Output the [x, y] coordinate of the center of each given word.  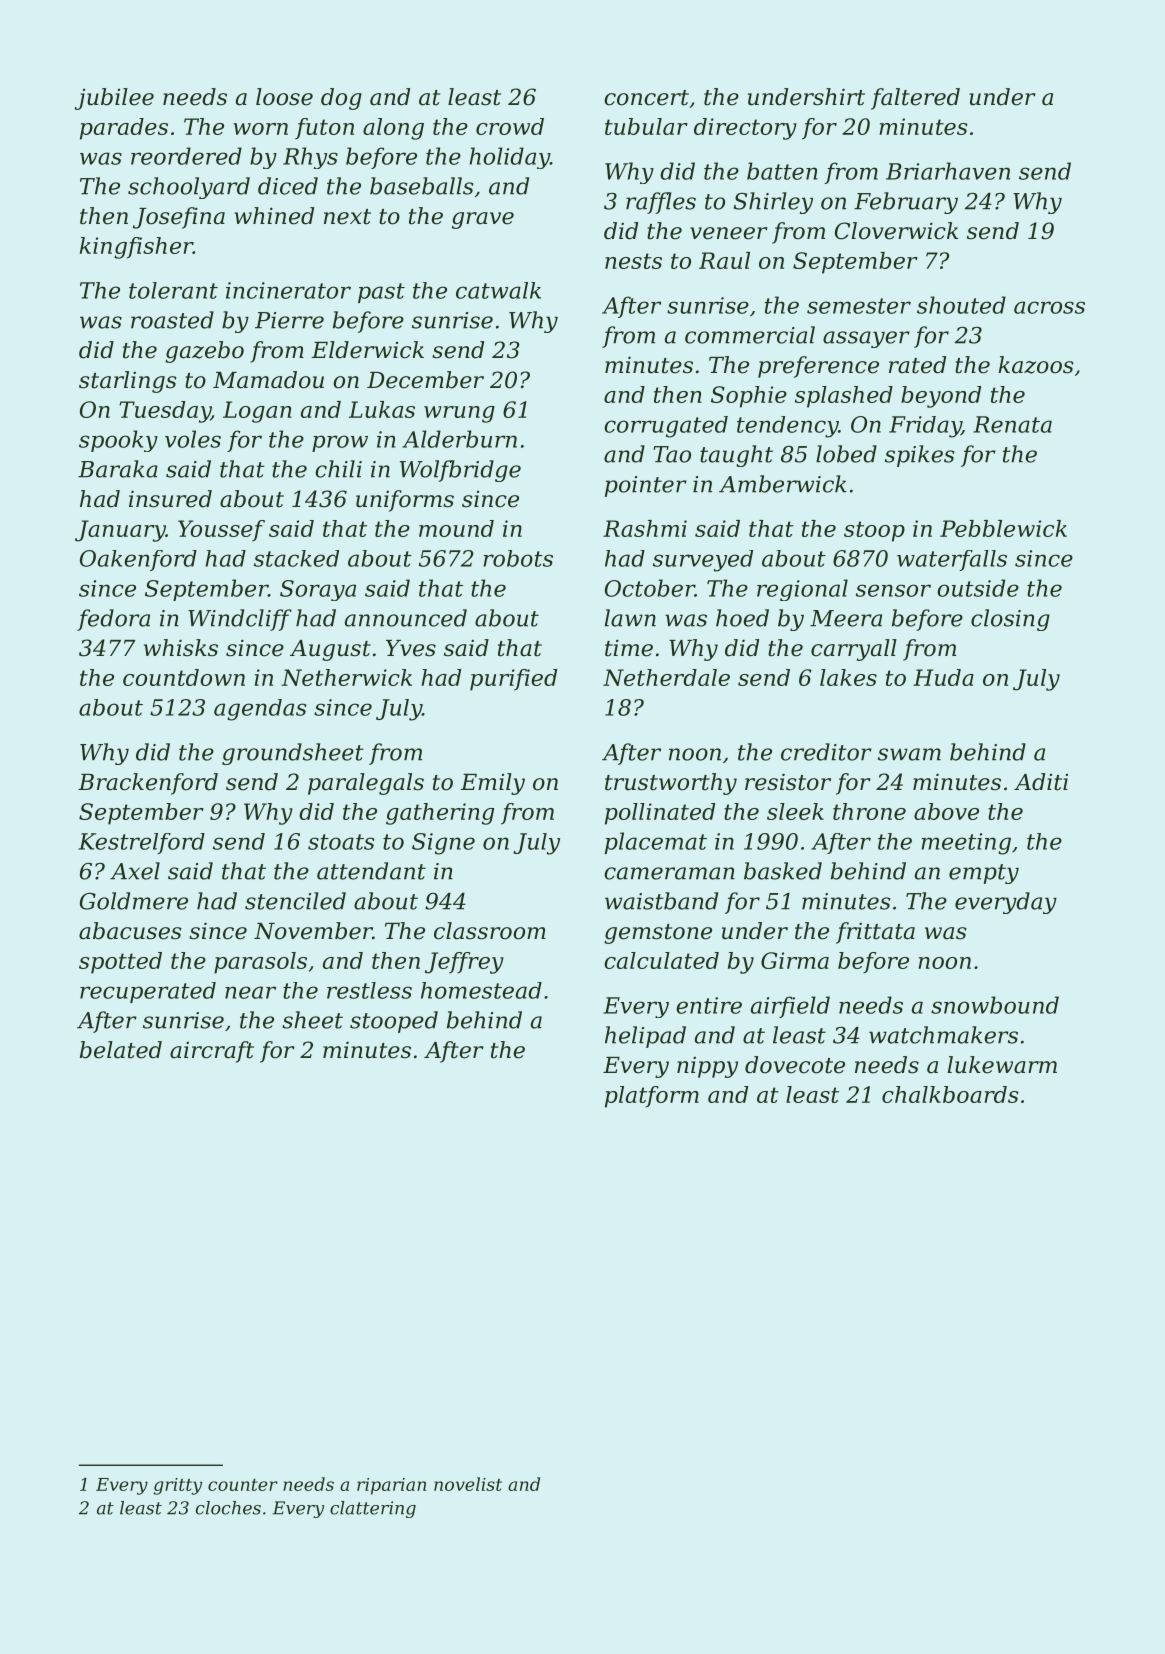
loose [284, 97]
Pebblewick [1003, 528]
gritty [177, 1486]
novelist [468, 1484]
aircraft [212, 1052]
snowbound [995, 1005]
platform [652, 1097]
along [393, 129]
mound [456, 528]
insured [170, 499]
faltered [915, 99]
